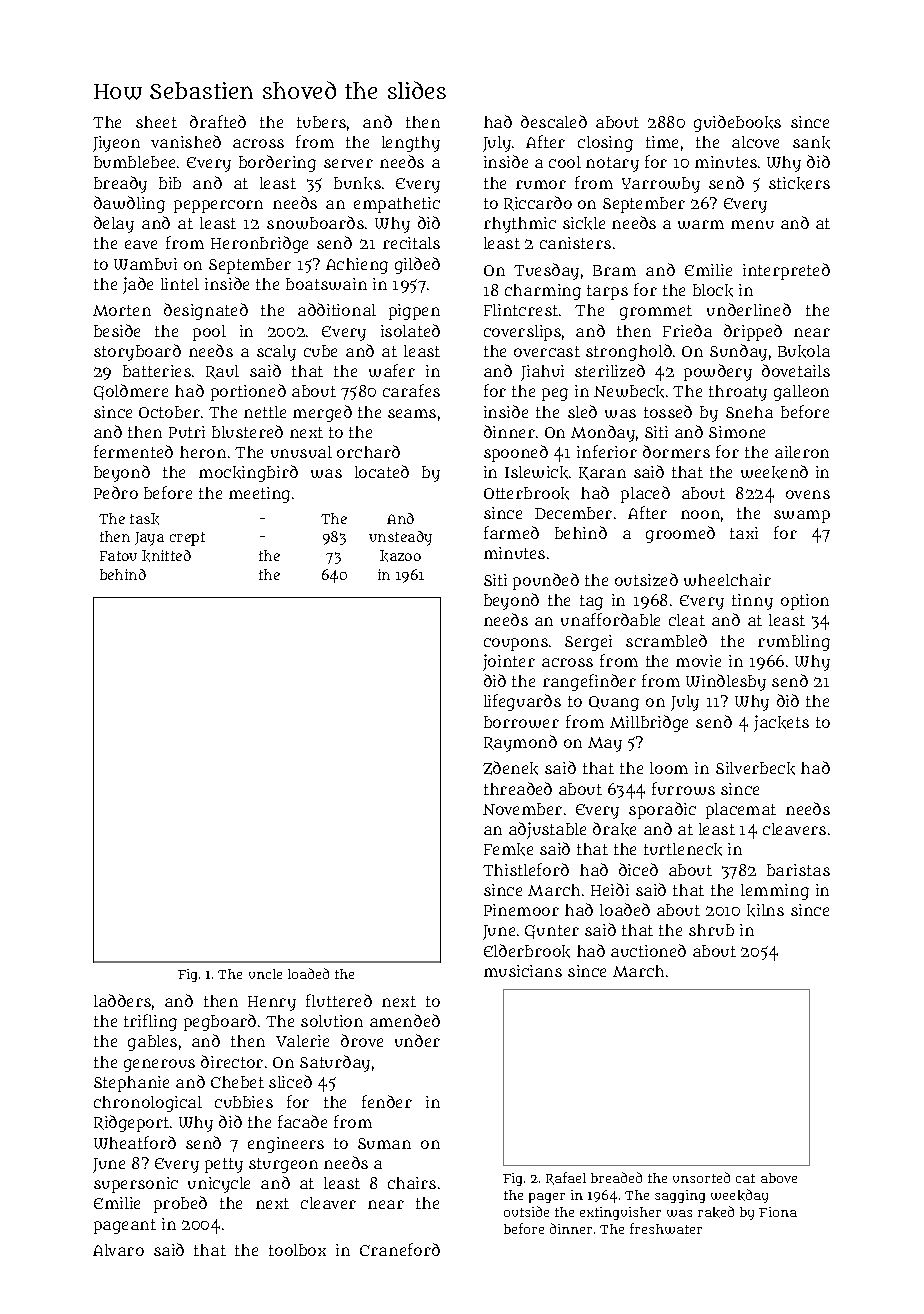 This image has height=1314, width=924. Describe the element at coordinates (811, 142) in the image. I see `sank` at that location.
